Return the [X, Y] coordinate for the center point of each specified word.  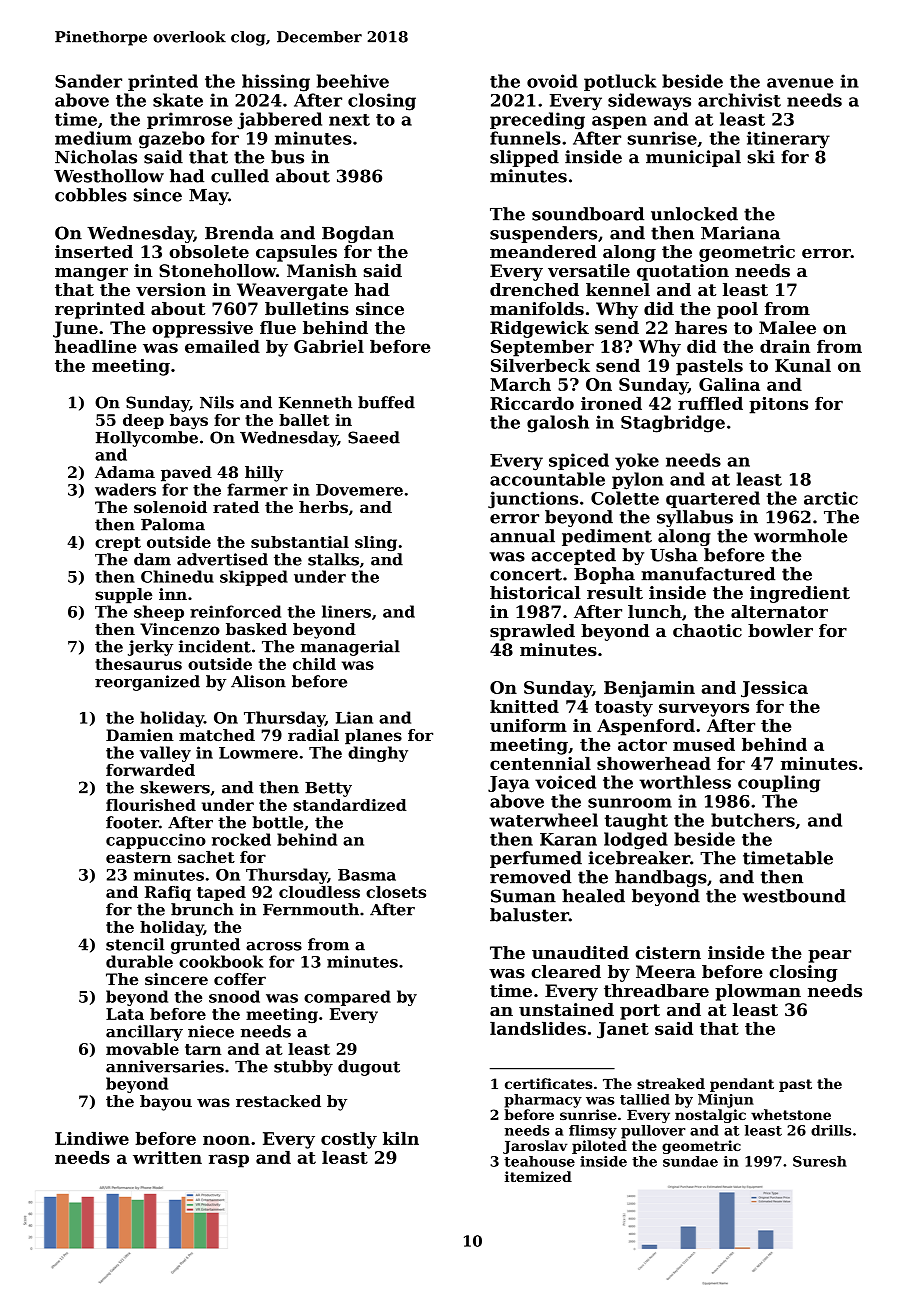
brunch [202, 909]
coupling [779, 784]
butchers [753, 820]
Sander [88, 81]
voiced [565, 782]
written [167, 1157]
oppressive [202, 329]
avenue [800, 83]
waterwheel [543, 820]
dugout [369, 1068]
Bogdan [358, 234]
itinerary [788, 140]
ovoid [552, 81]
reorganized [147, 683]
